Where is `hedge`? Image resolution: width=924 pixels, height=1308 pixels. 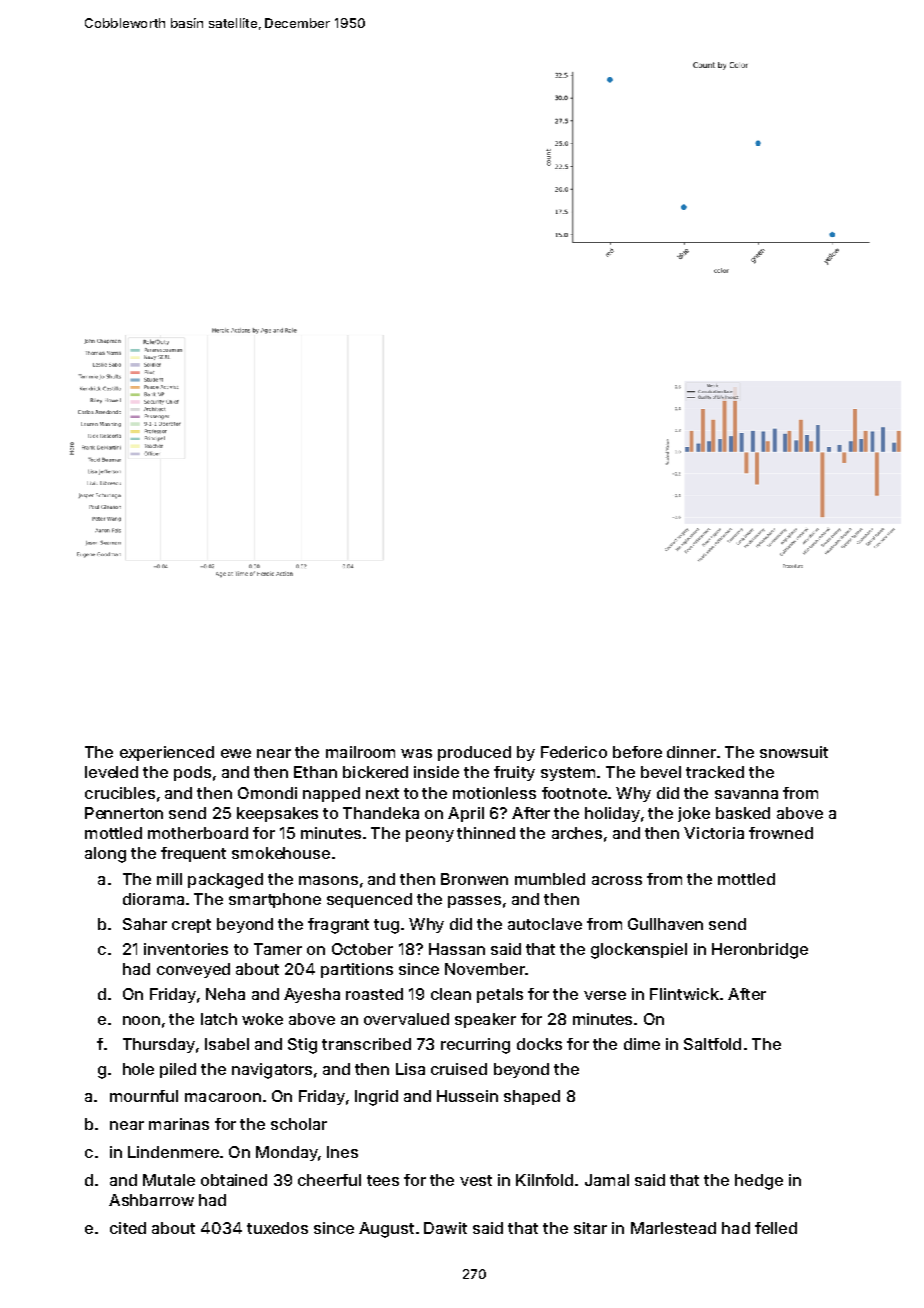 hedge is located at coordinates (759, 1182).
